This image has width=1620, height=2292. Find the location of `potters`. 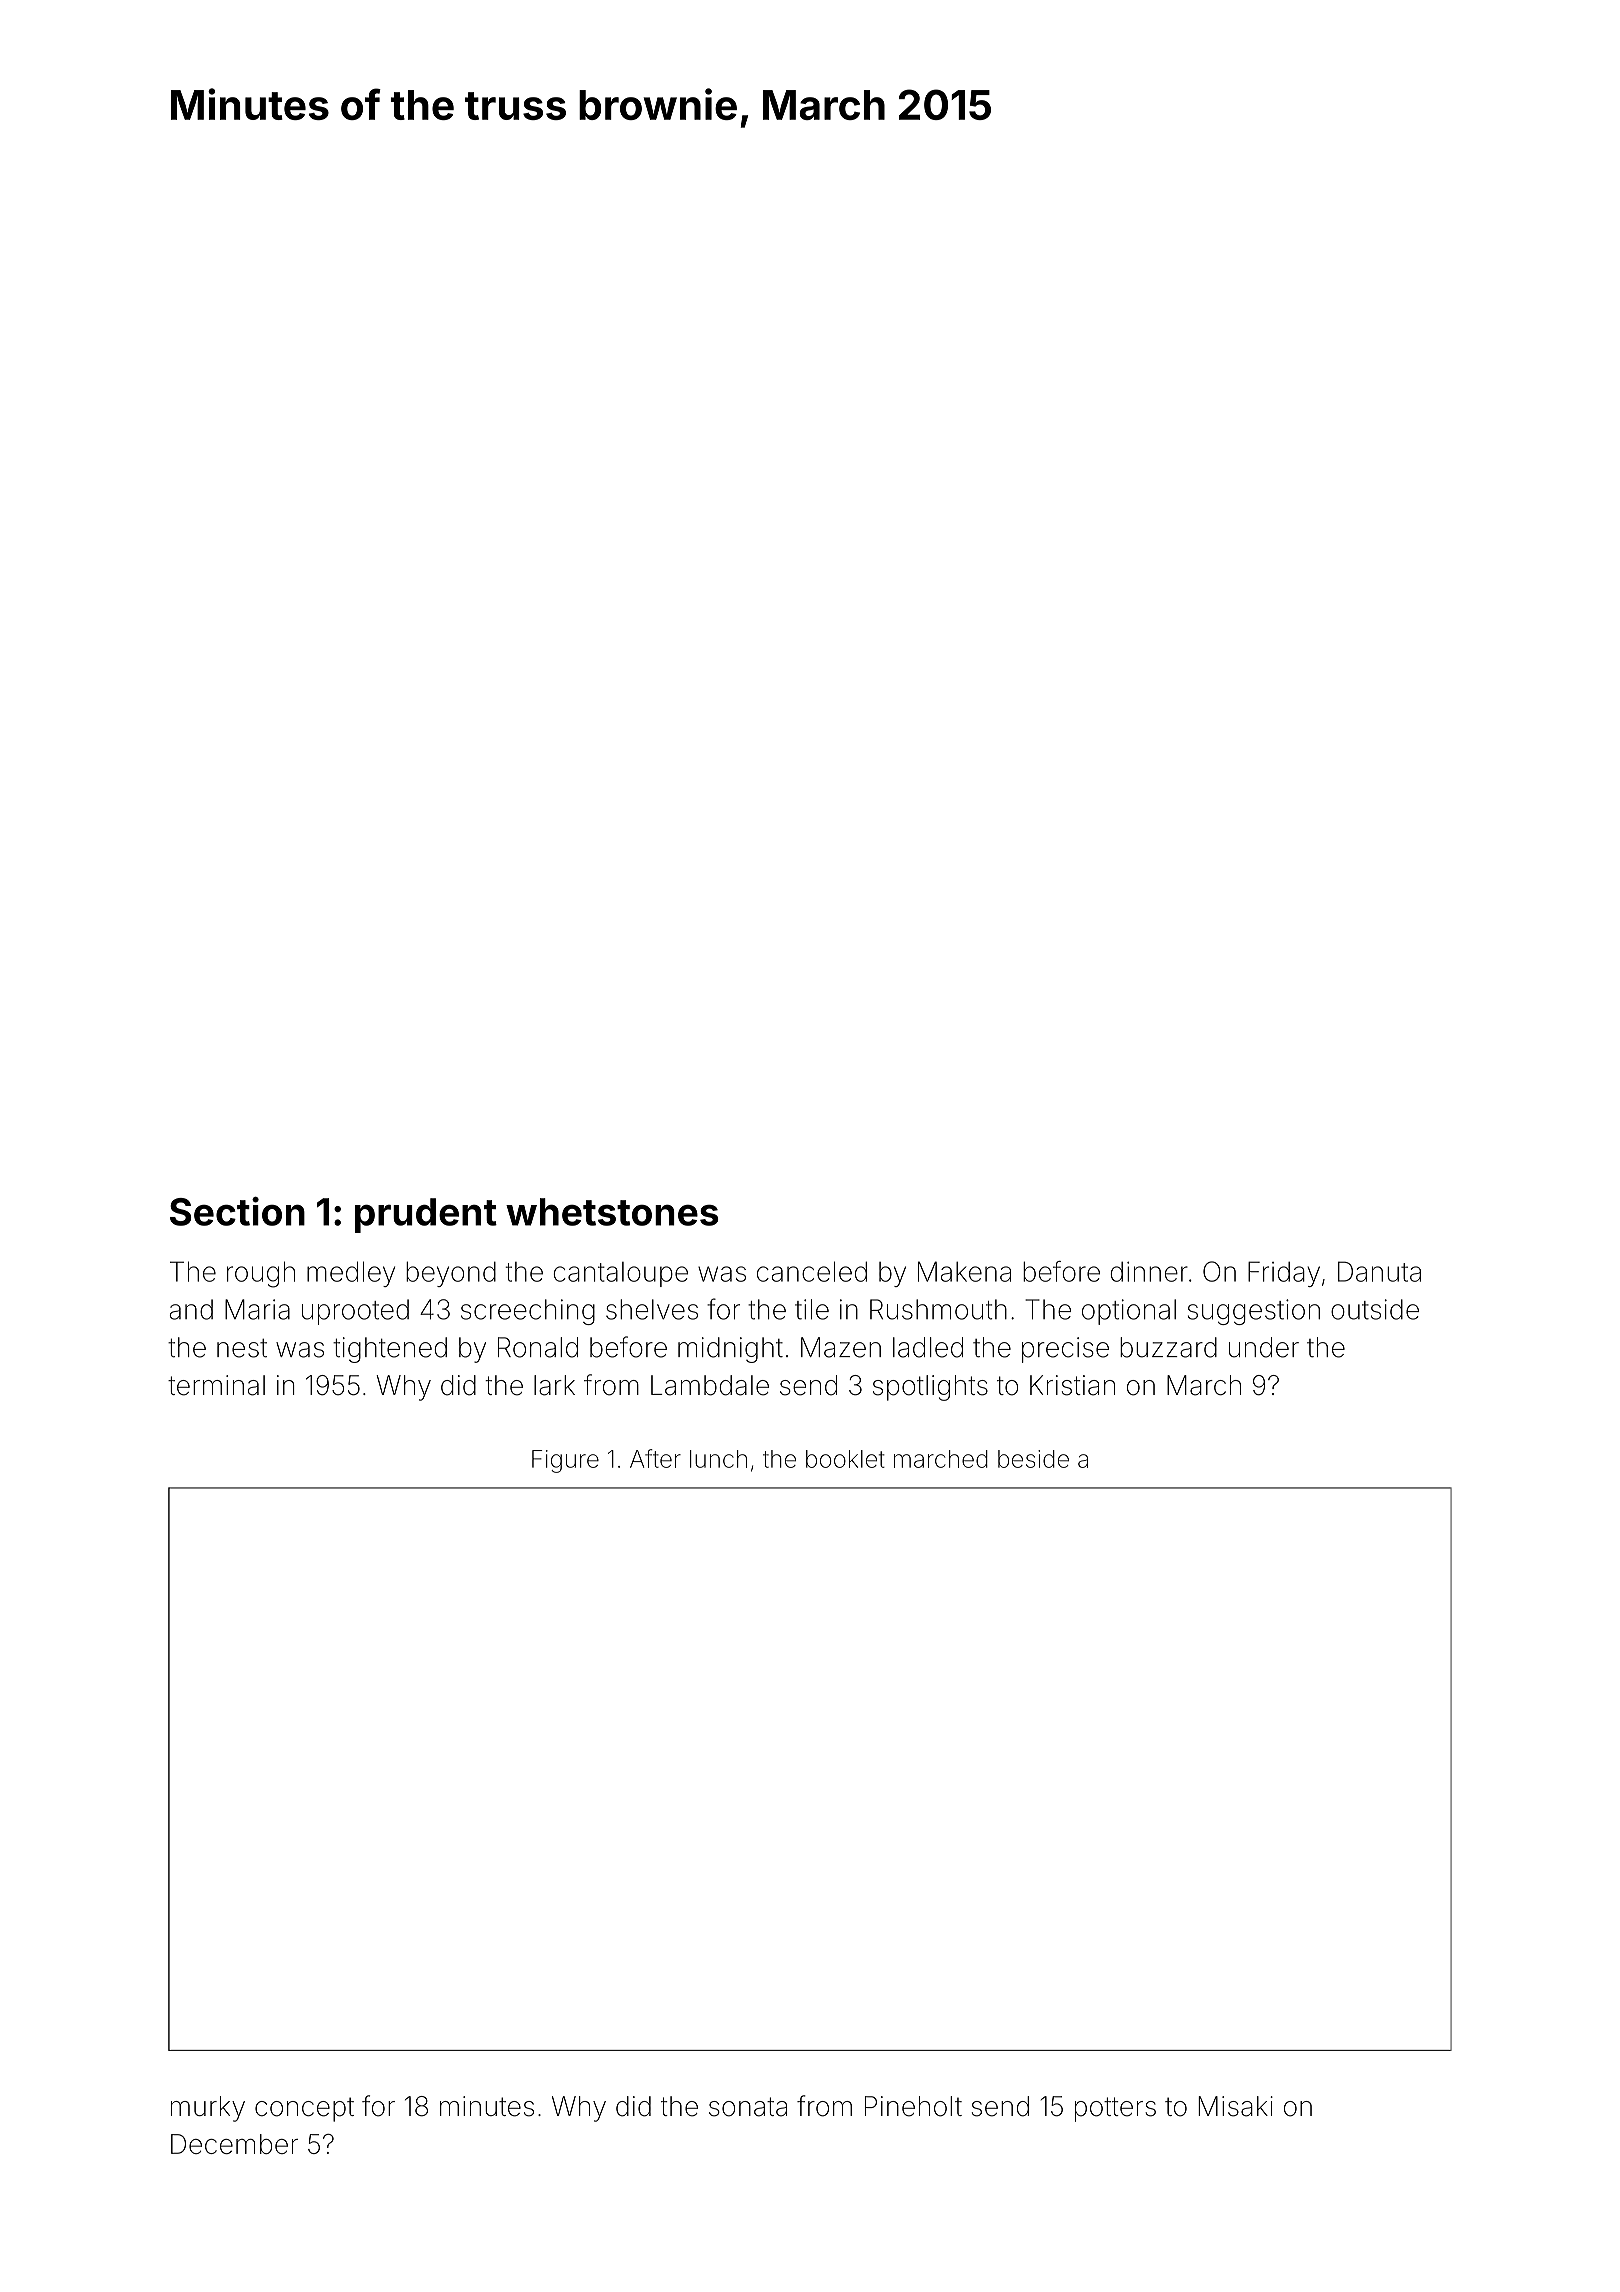

potters is located at coordinates (1115, 2109).
